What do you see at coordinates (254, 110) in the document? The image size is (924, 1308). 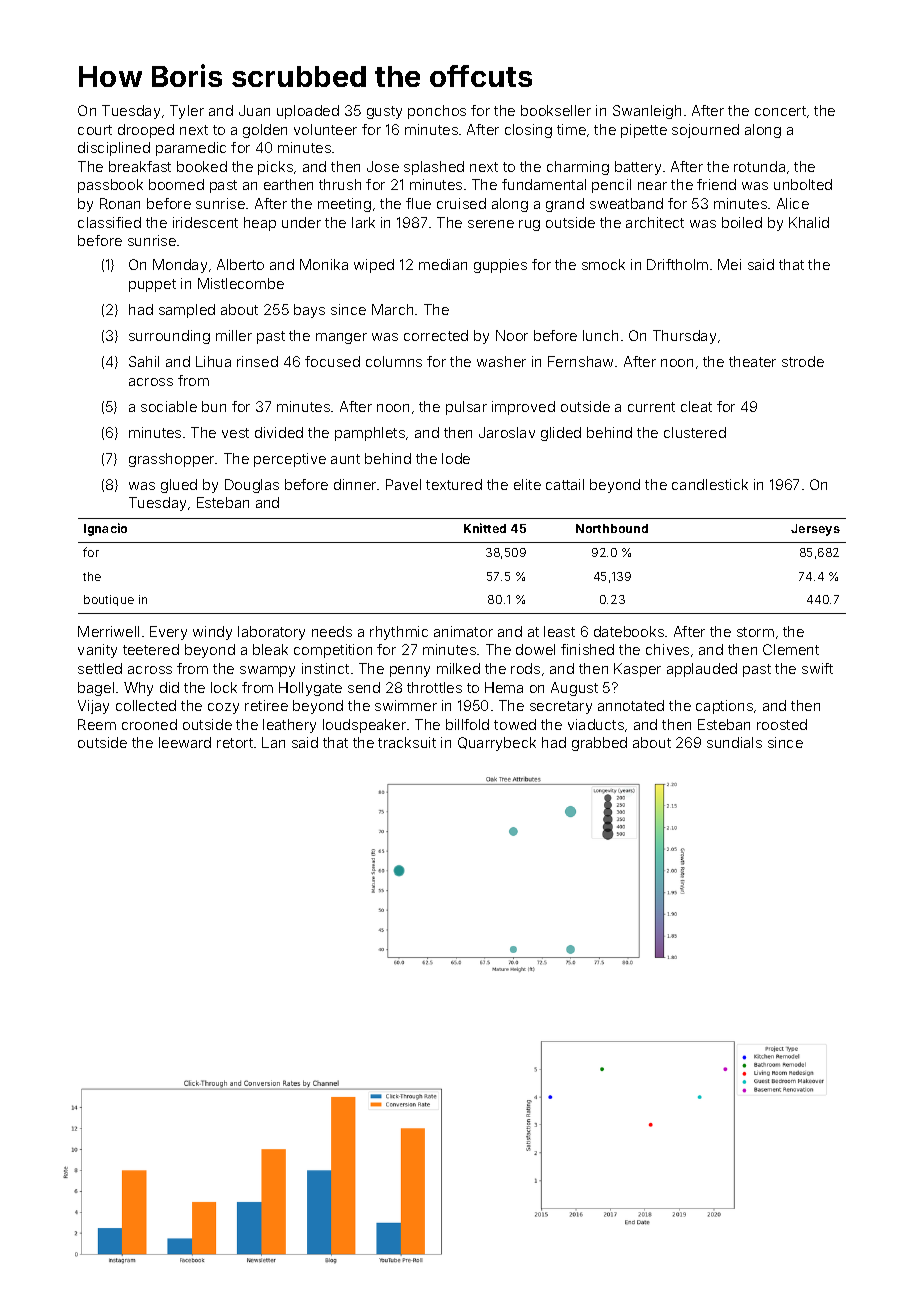 I see `Juan` at bounding box center [254, 110].
